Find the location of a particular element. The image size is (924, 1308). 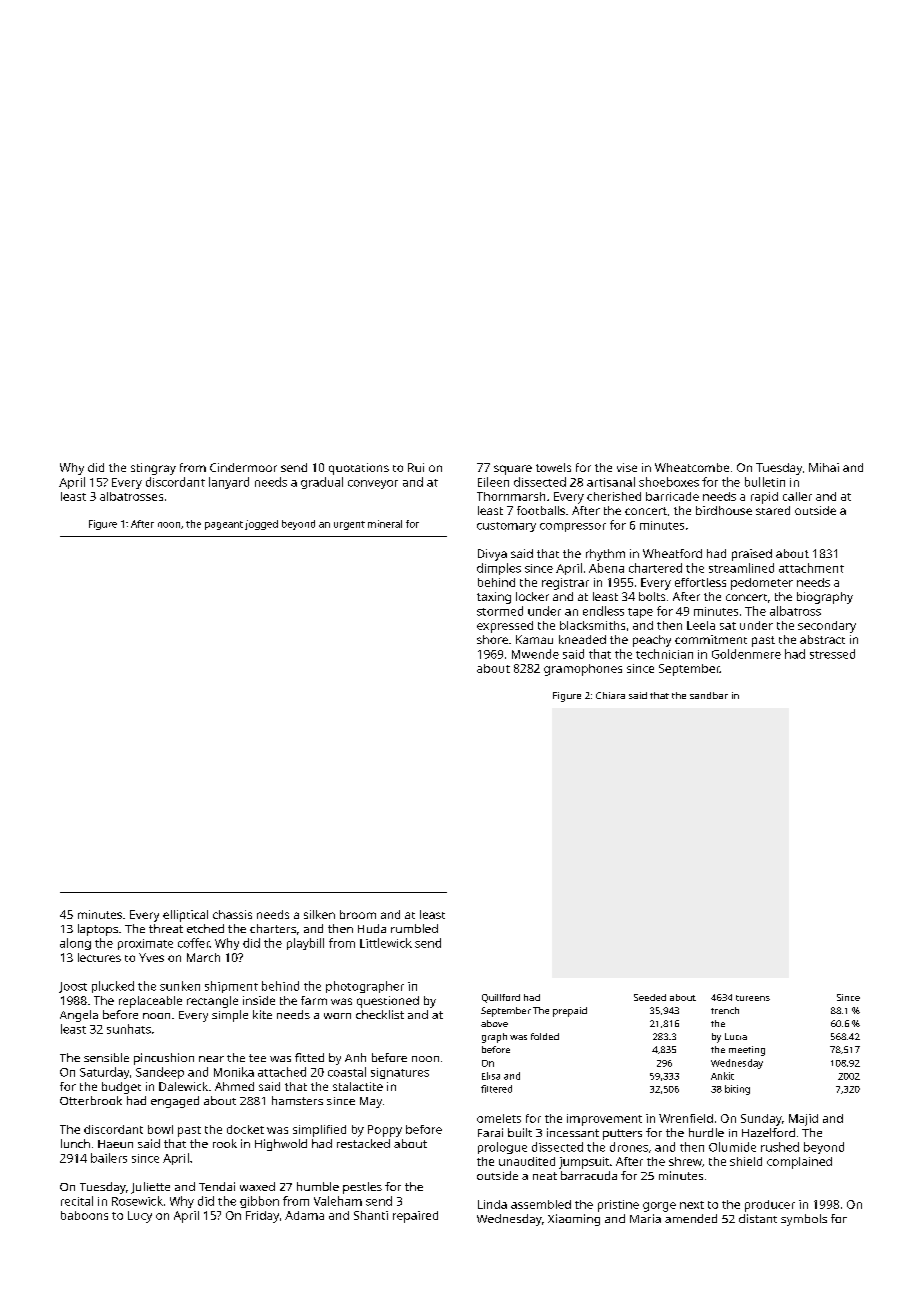

compressor is located at coordinates (573, 527).
